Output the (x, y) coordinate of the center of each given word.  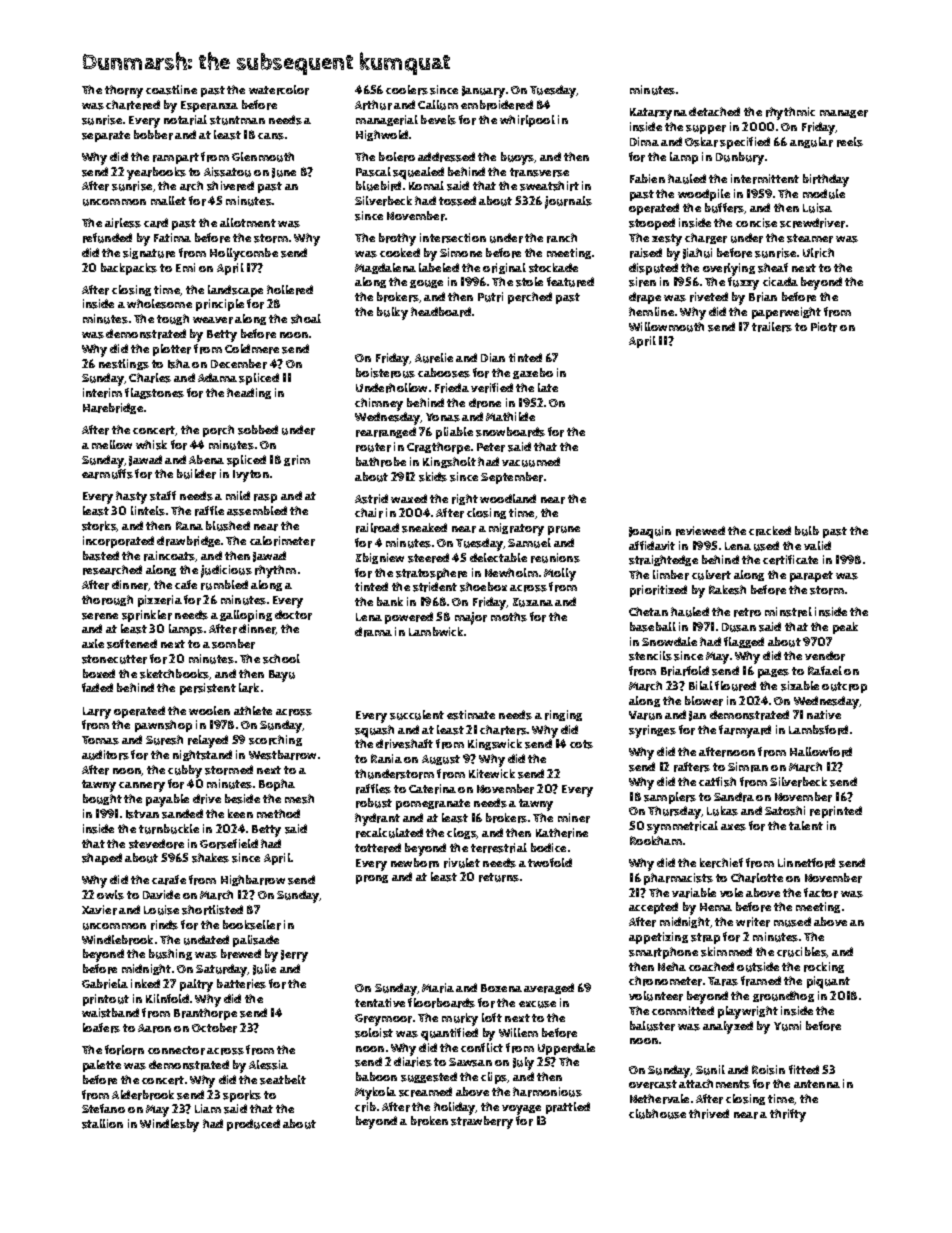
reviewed (700, 531)
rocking (824, 967)
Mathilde (510, 416)
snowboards (510, 432)
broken (429, 1121)
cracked (770, 531)
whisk (151, 445)
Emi (185, 267)
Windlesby (169, 1125)
